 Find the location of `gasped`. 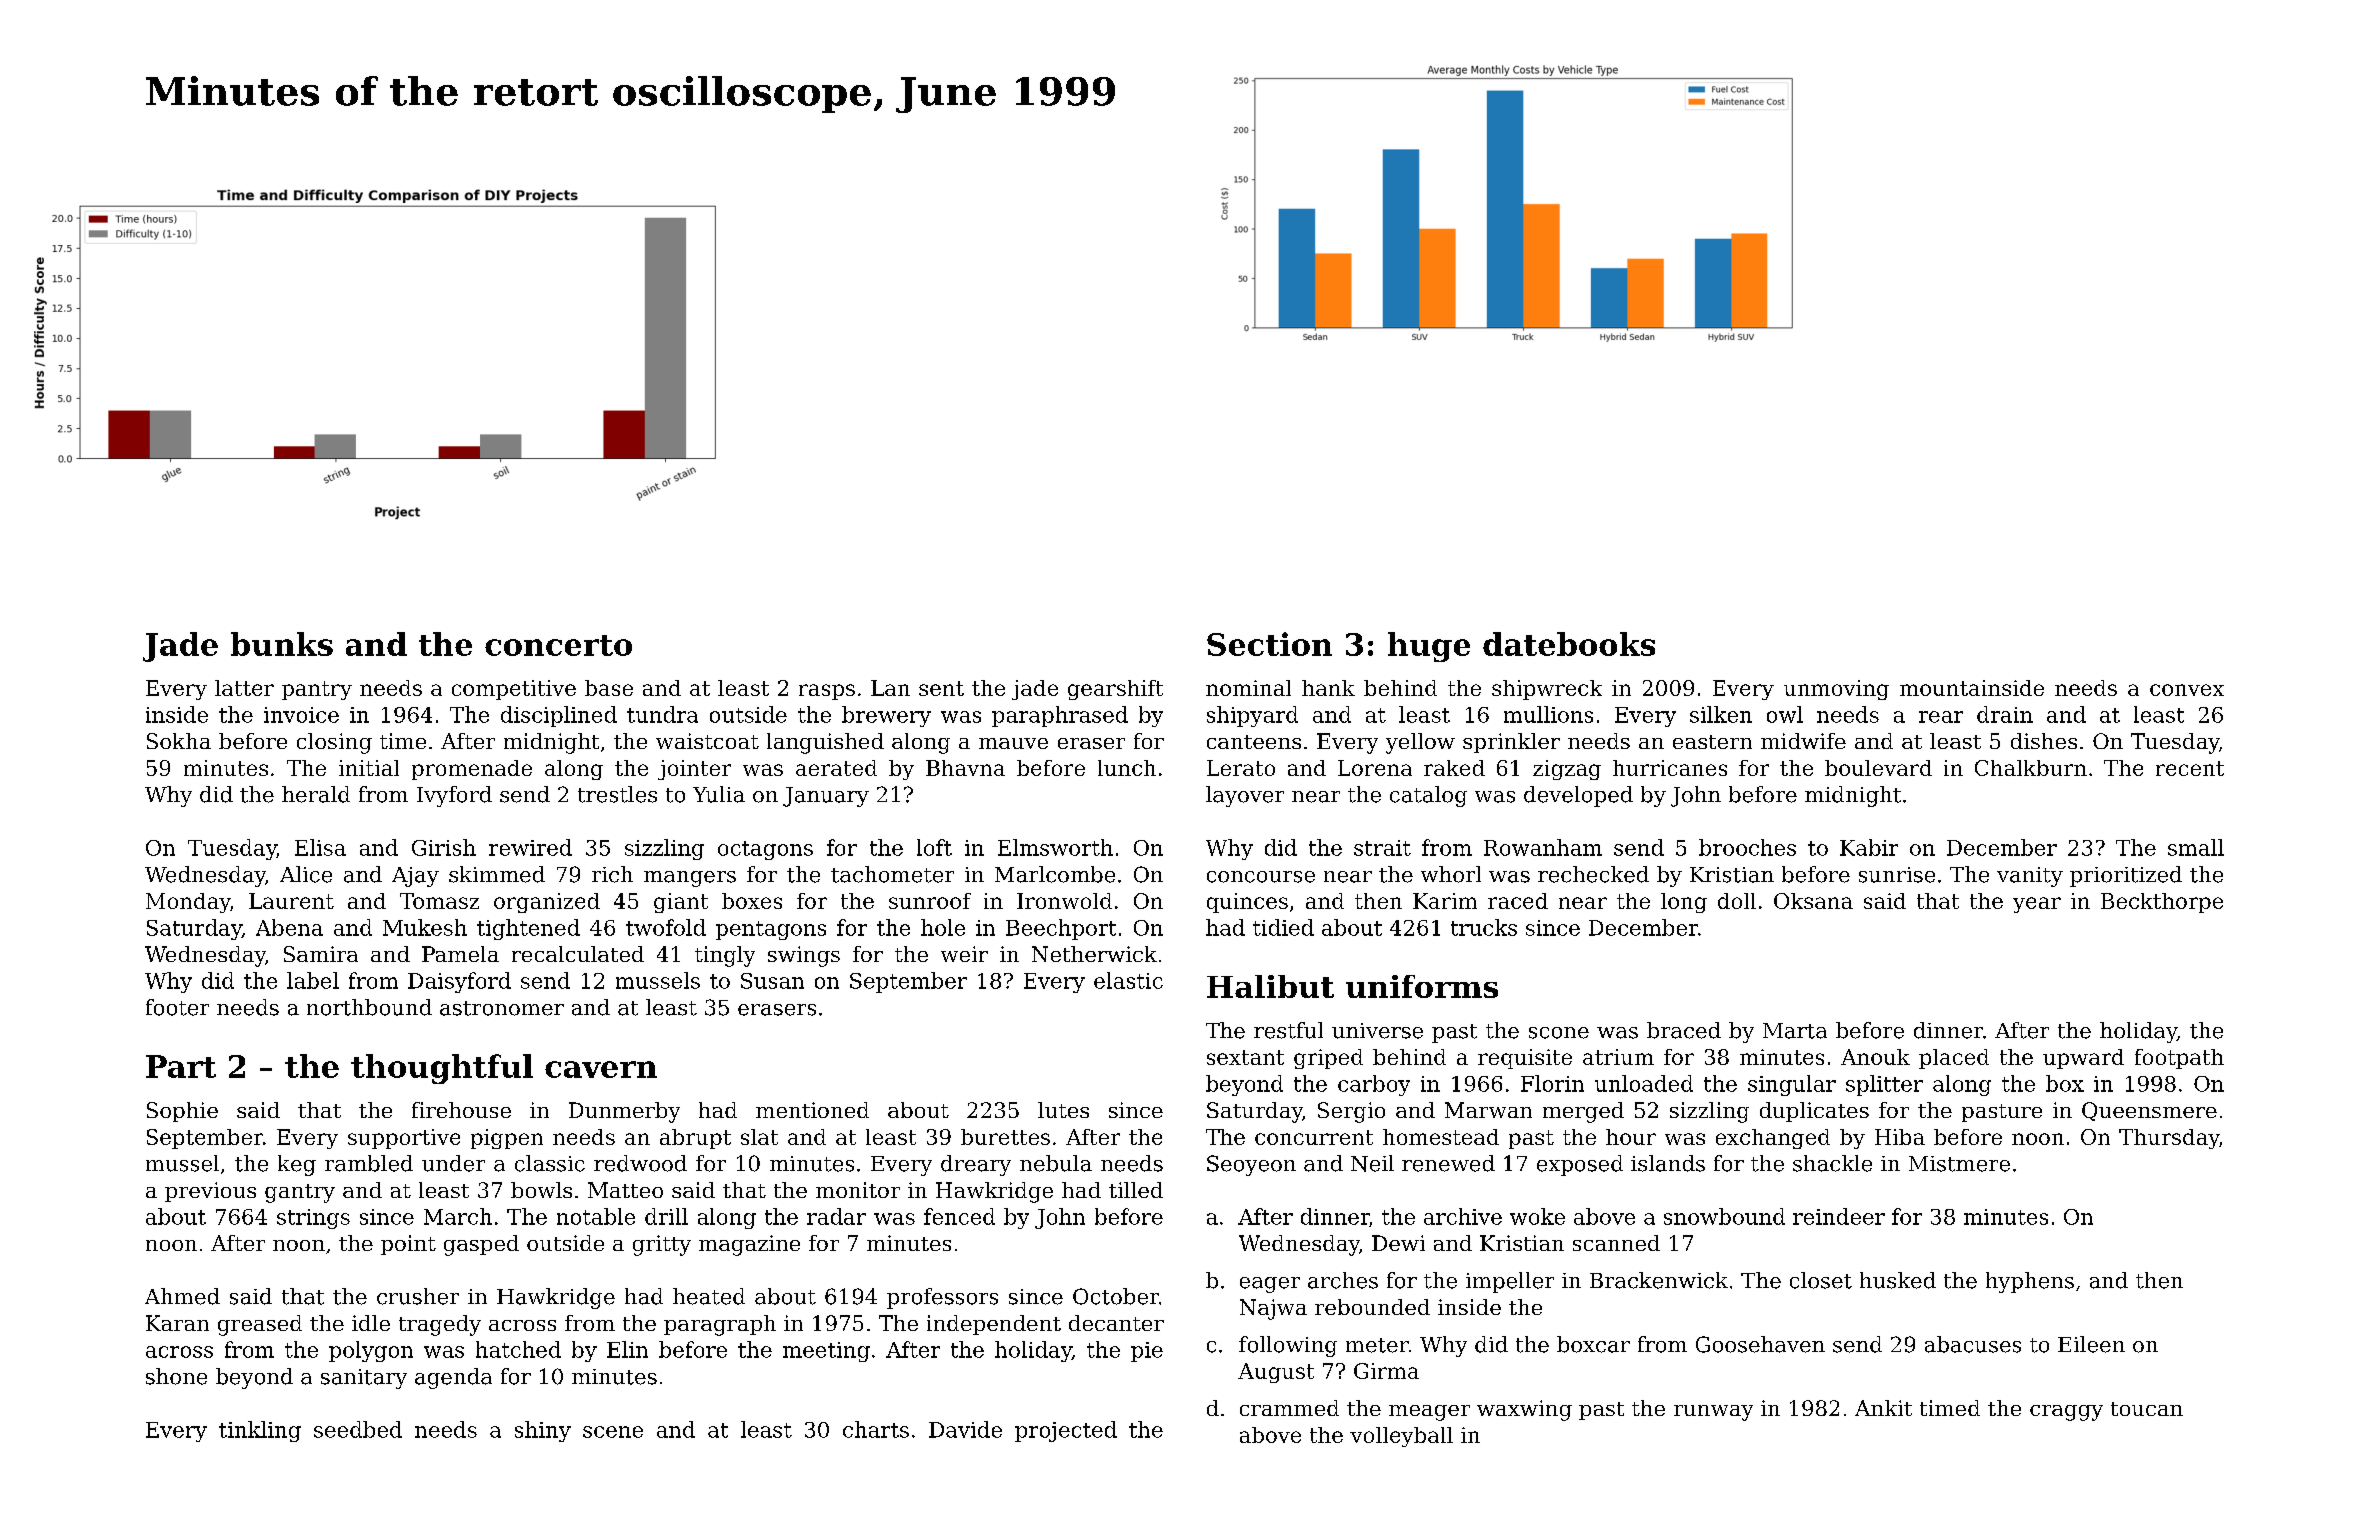

gasped is located at coordinates (481, 1245).
